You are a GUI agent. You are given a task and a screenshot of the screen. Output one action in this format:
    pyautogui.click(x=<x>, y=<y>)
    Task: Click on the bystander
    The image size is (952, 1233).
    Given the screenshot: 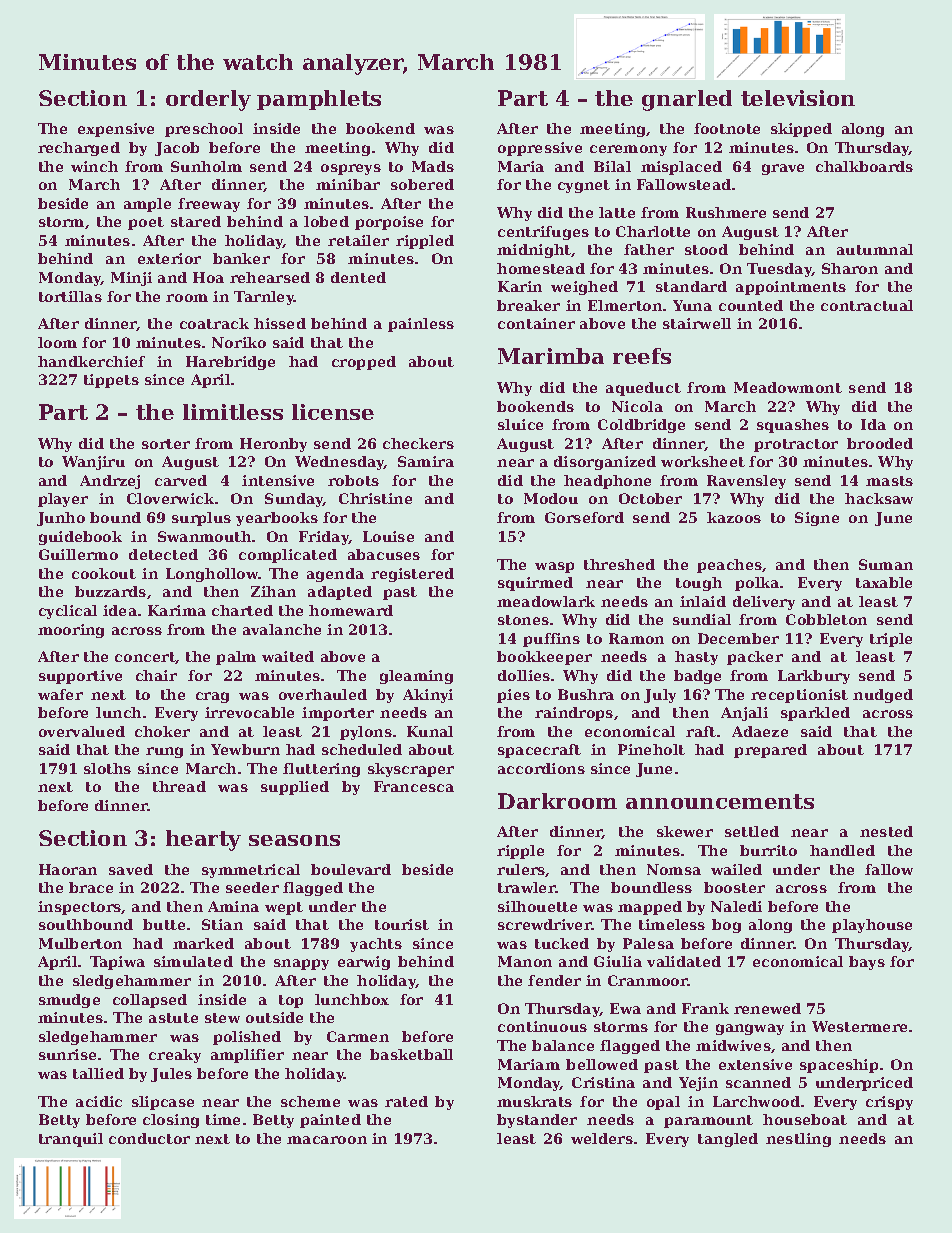 What is the action you would take?
    pyautogui.click(x=537, y=1121)
